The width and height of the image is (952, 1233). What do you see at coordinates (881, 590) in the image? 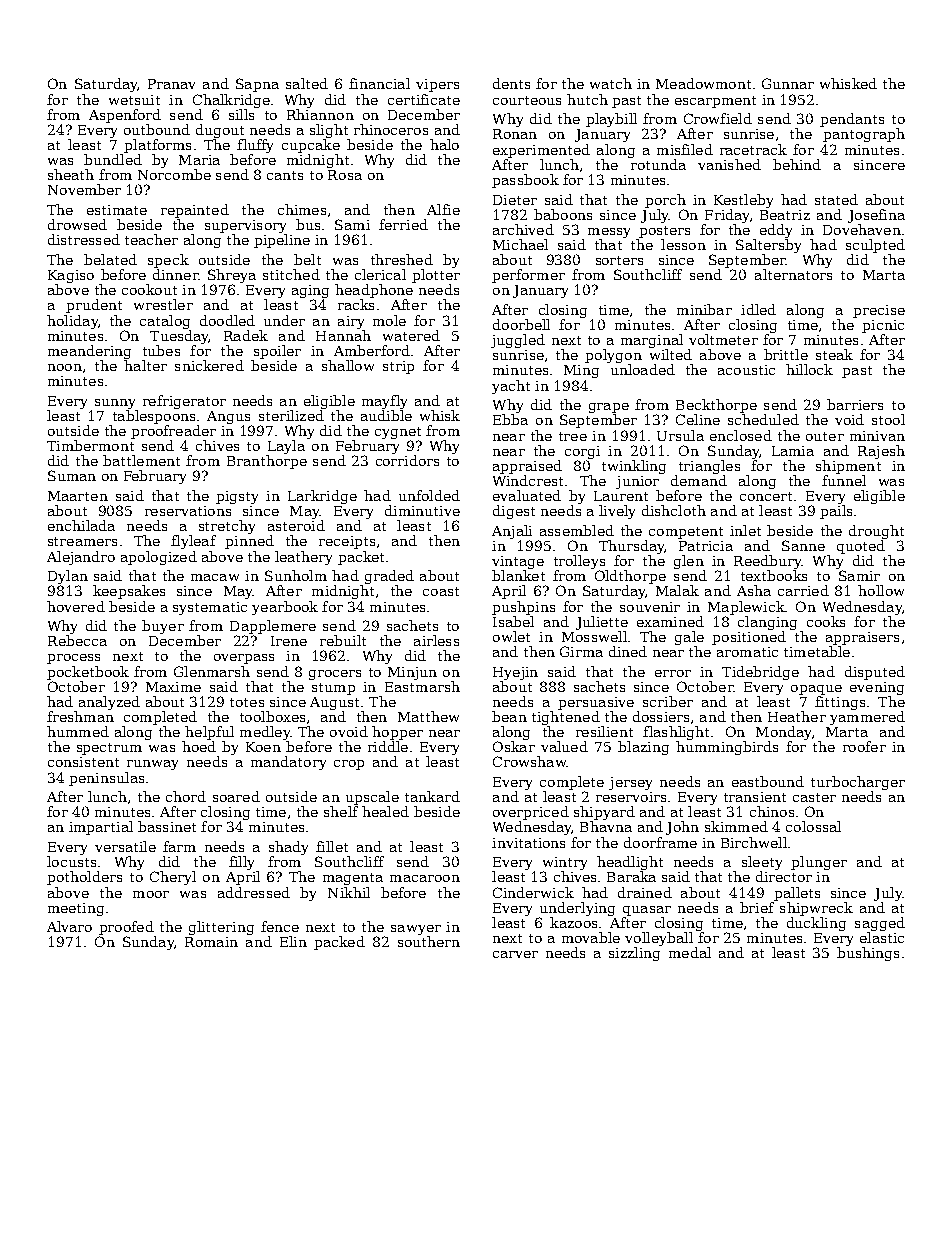
I see `hollow` at bounding box center [881, 590].
